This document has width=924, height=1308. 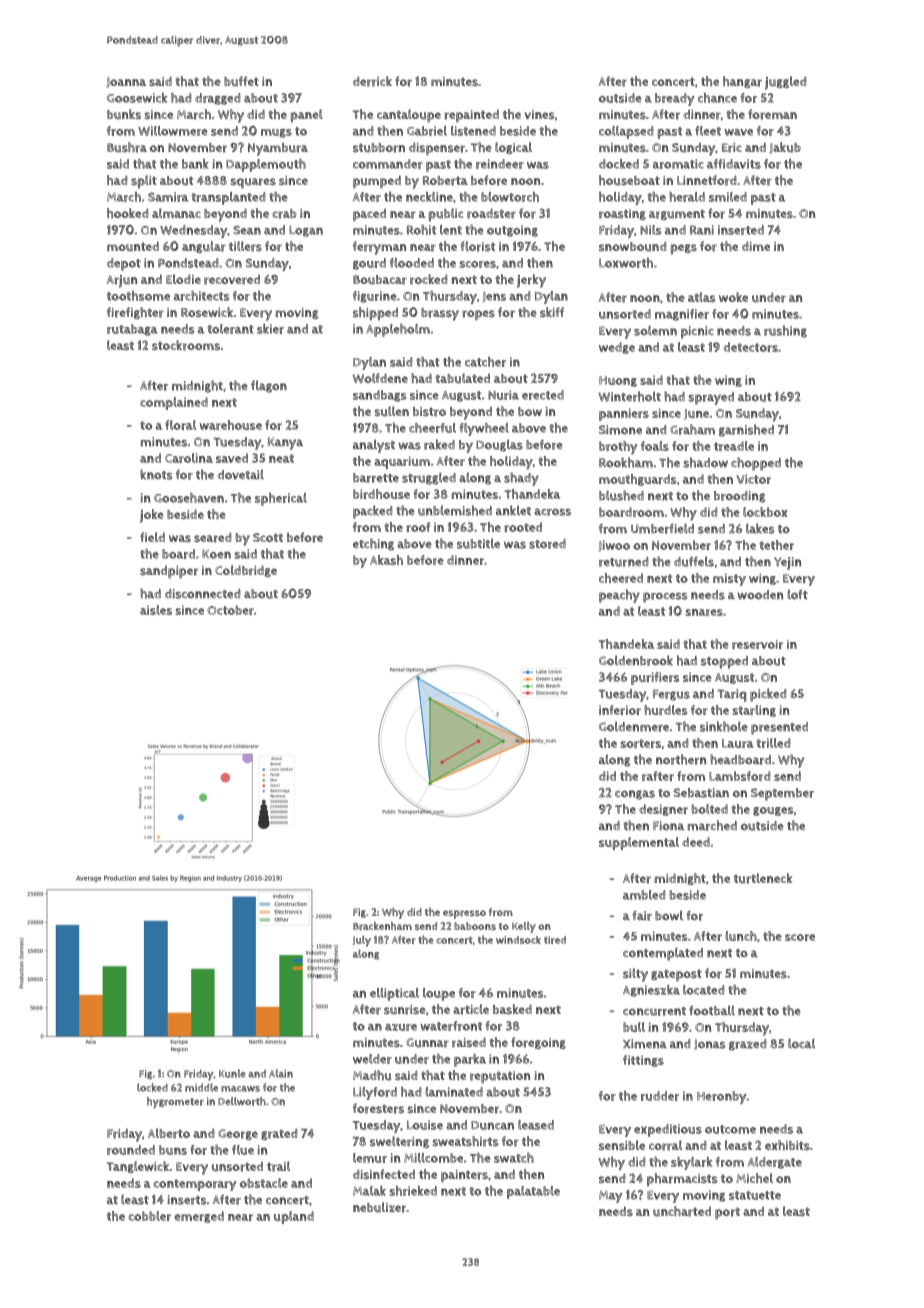 What do you see at coordinates (246, 571) in the document?
I see `Coldbridge` at bounding box center [246, 571].
